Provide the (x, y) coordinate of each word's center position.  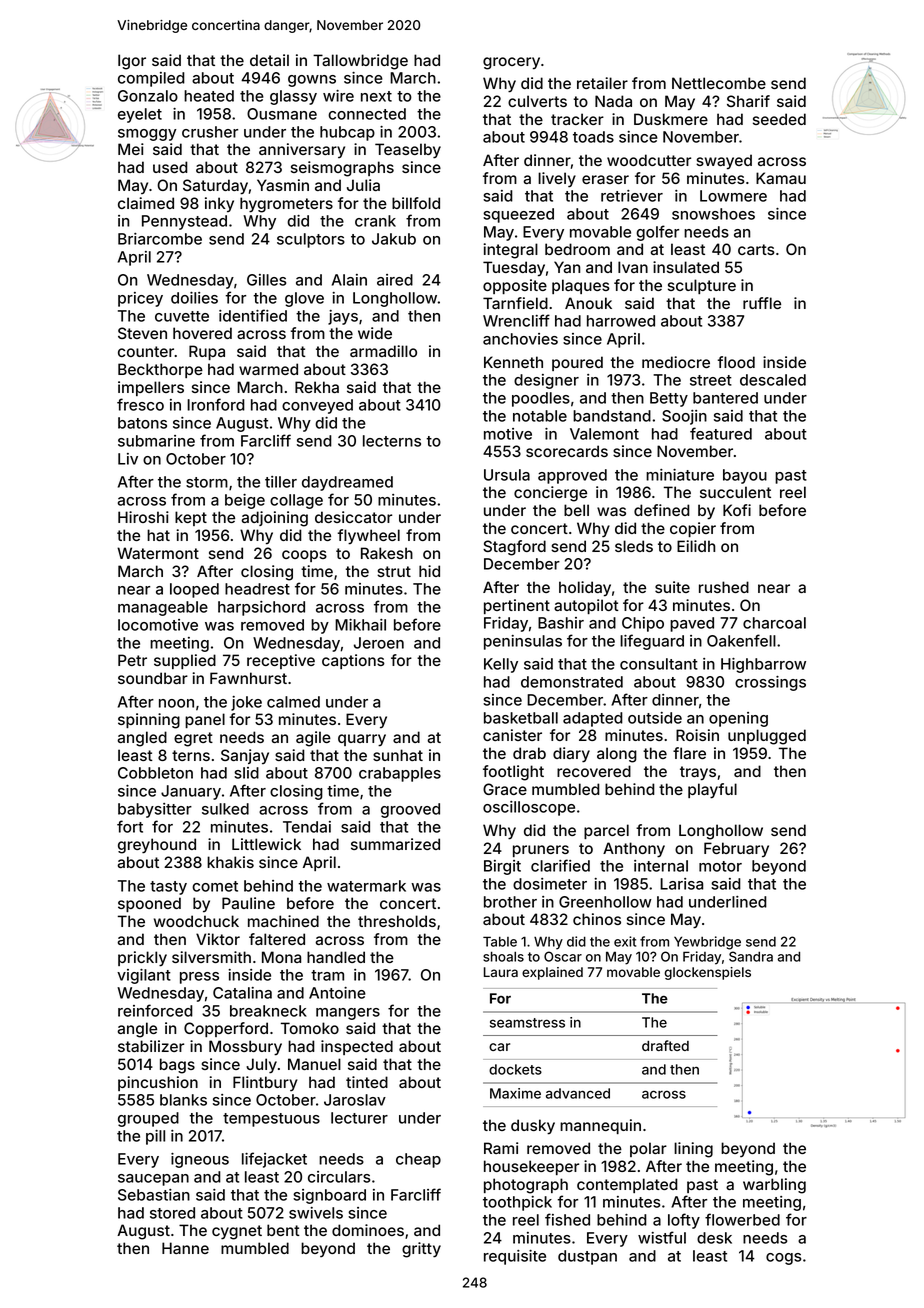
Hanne (185, 1248)
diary (571, 755)
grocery (511, 63)
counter (146, 351)
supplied (185, 661)
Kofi (737, 510)
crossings (770, 683)
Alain (349, 280)
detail (269, 60)
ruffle (762, 303)
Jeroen (379, 643)
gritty (421, 1250)
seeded (779, 119)
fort (130, 826)
